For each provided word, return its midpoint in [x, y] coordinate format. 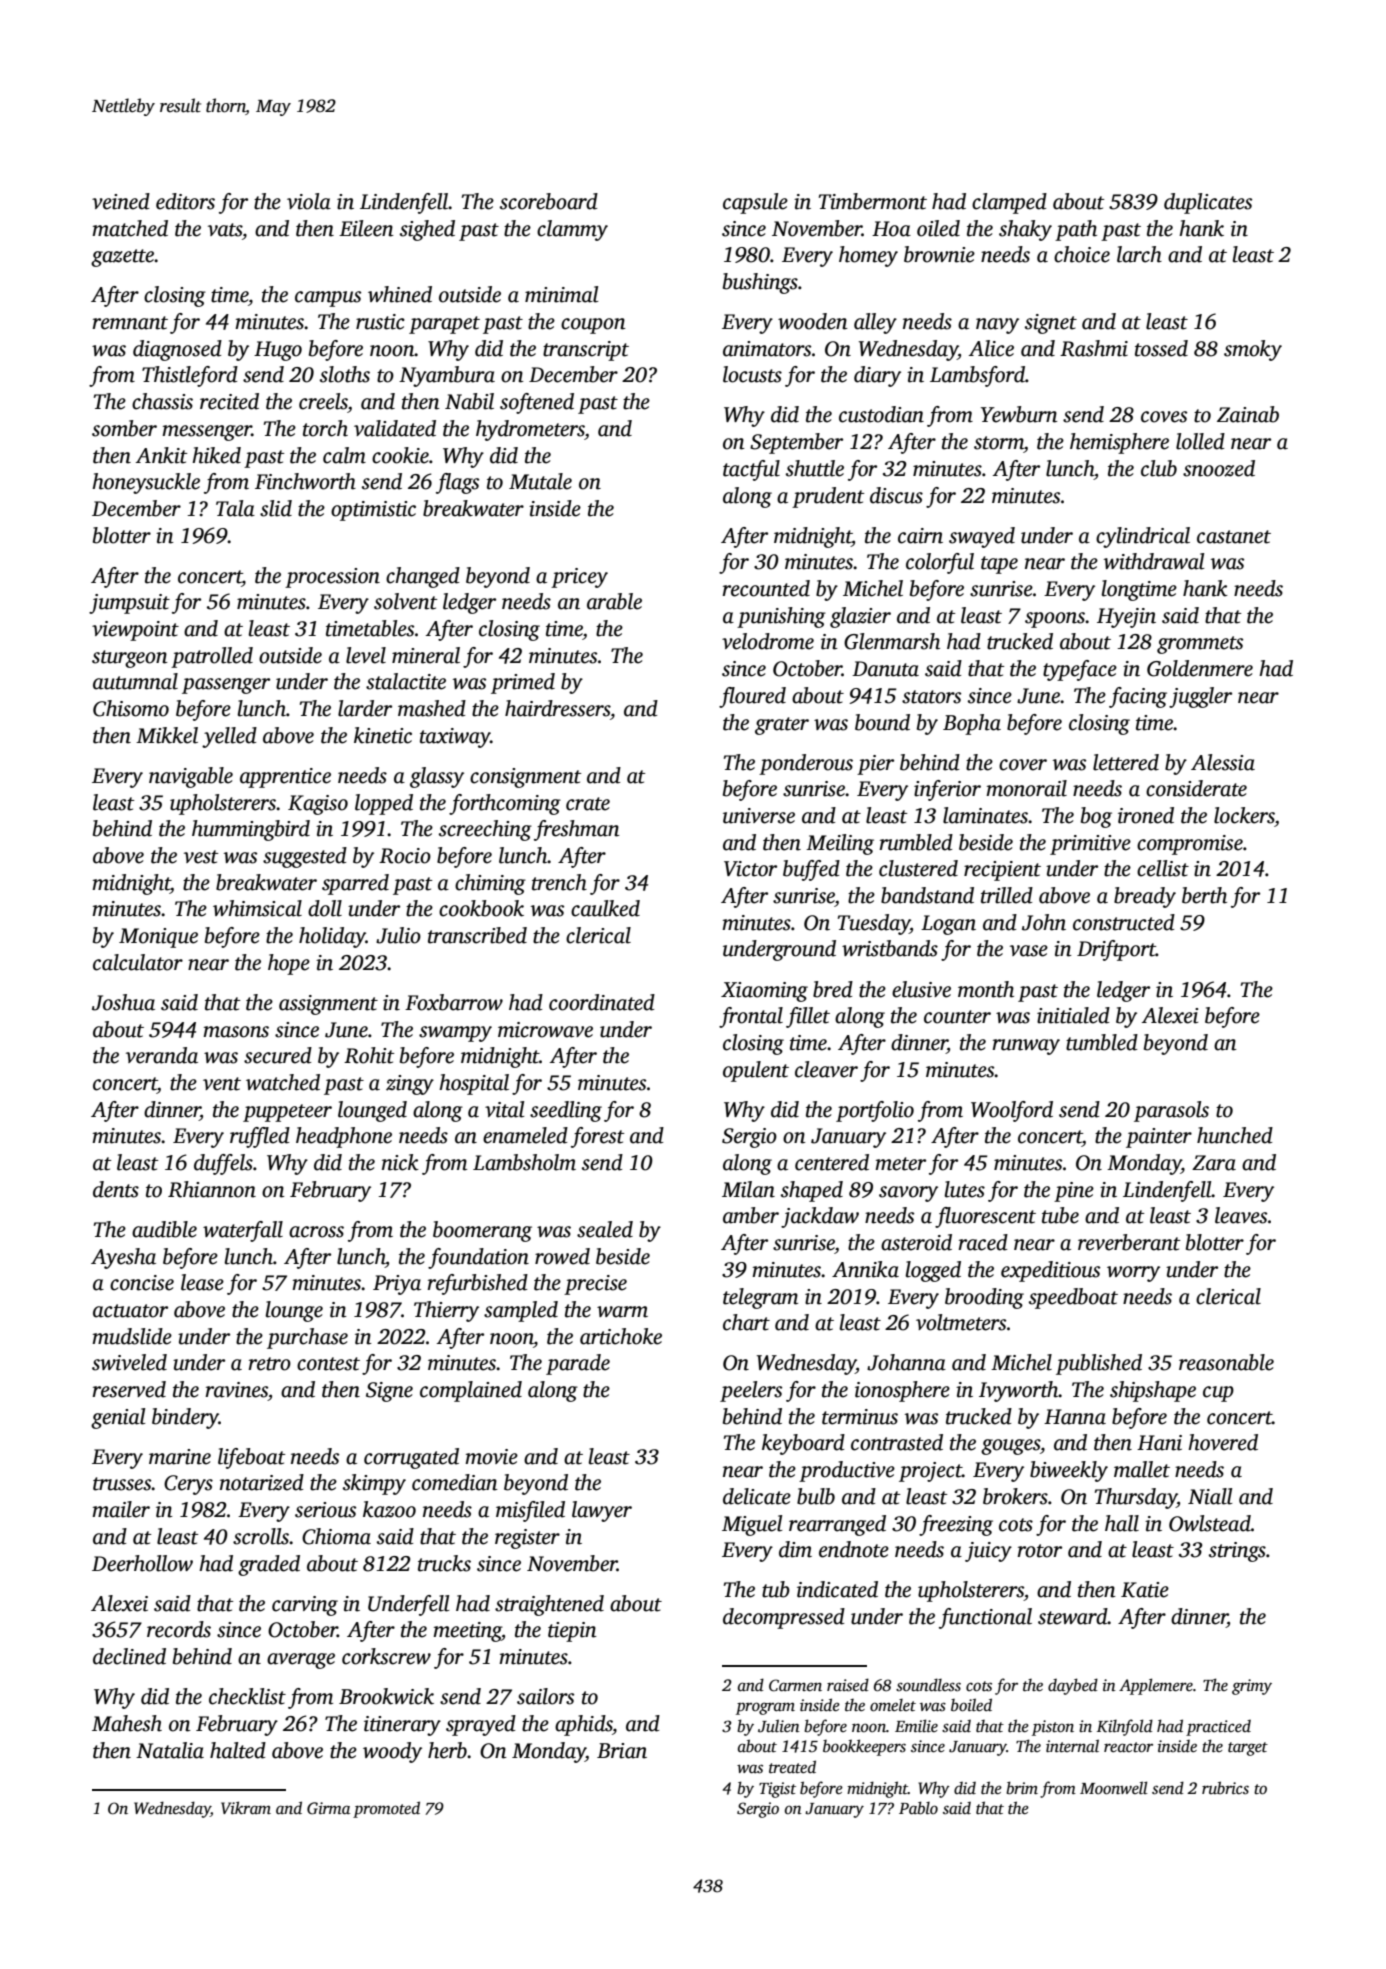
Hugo [278, 351]
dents [116, 1189]
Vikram [246, 1807]
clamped [1009, 203]
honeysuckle [146, 483]
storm [999, 443]
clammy [572, 230]
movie [491, 1457]
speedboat [1073, 1298]
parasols [1171, 1111]
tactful [751, 470]
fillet [808, 1017]
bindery [185, 1418]
